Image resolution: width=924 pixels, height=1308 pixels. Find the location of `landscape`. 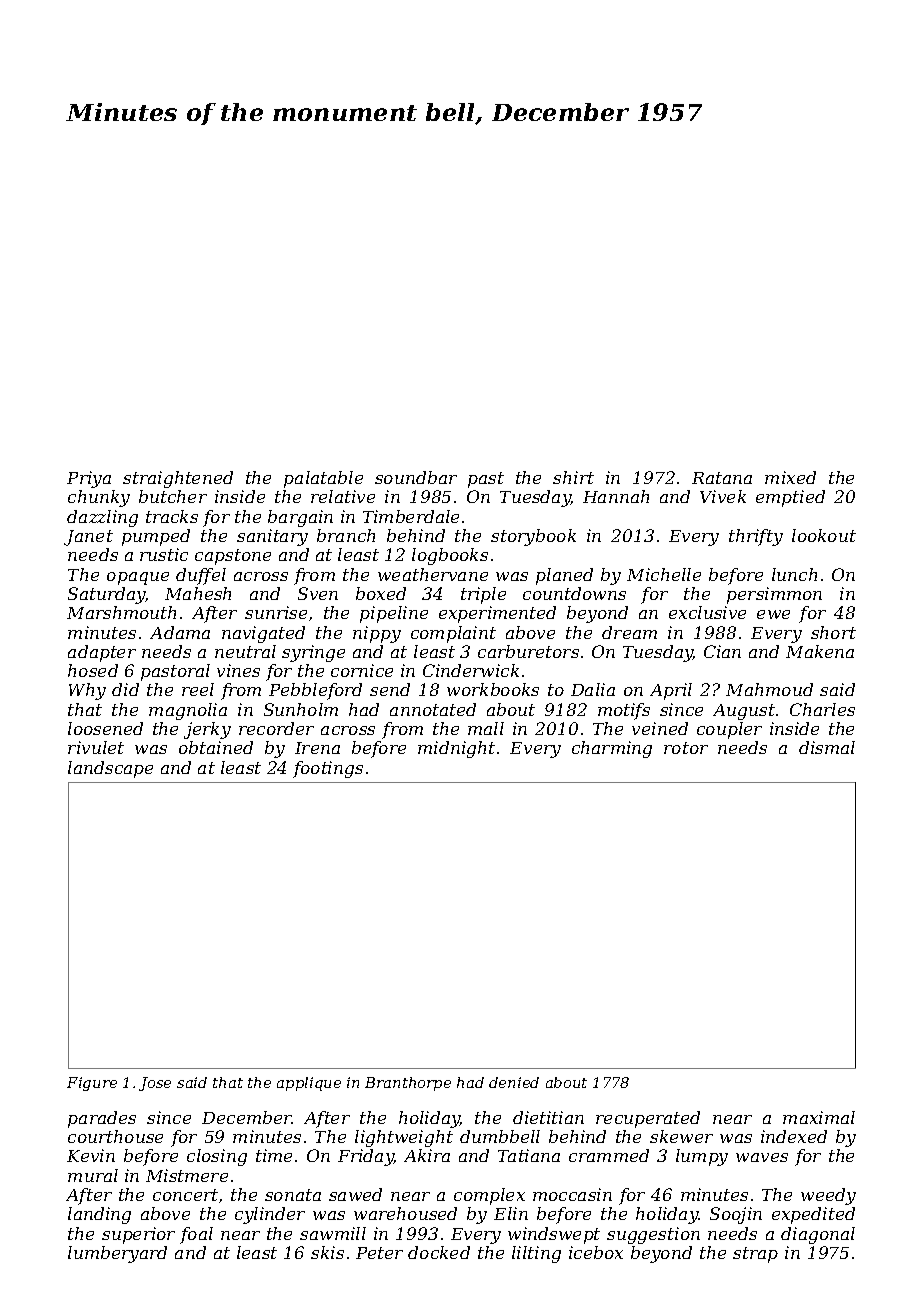

landscape is located at coordinates (110, 769).
